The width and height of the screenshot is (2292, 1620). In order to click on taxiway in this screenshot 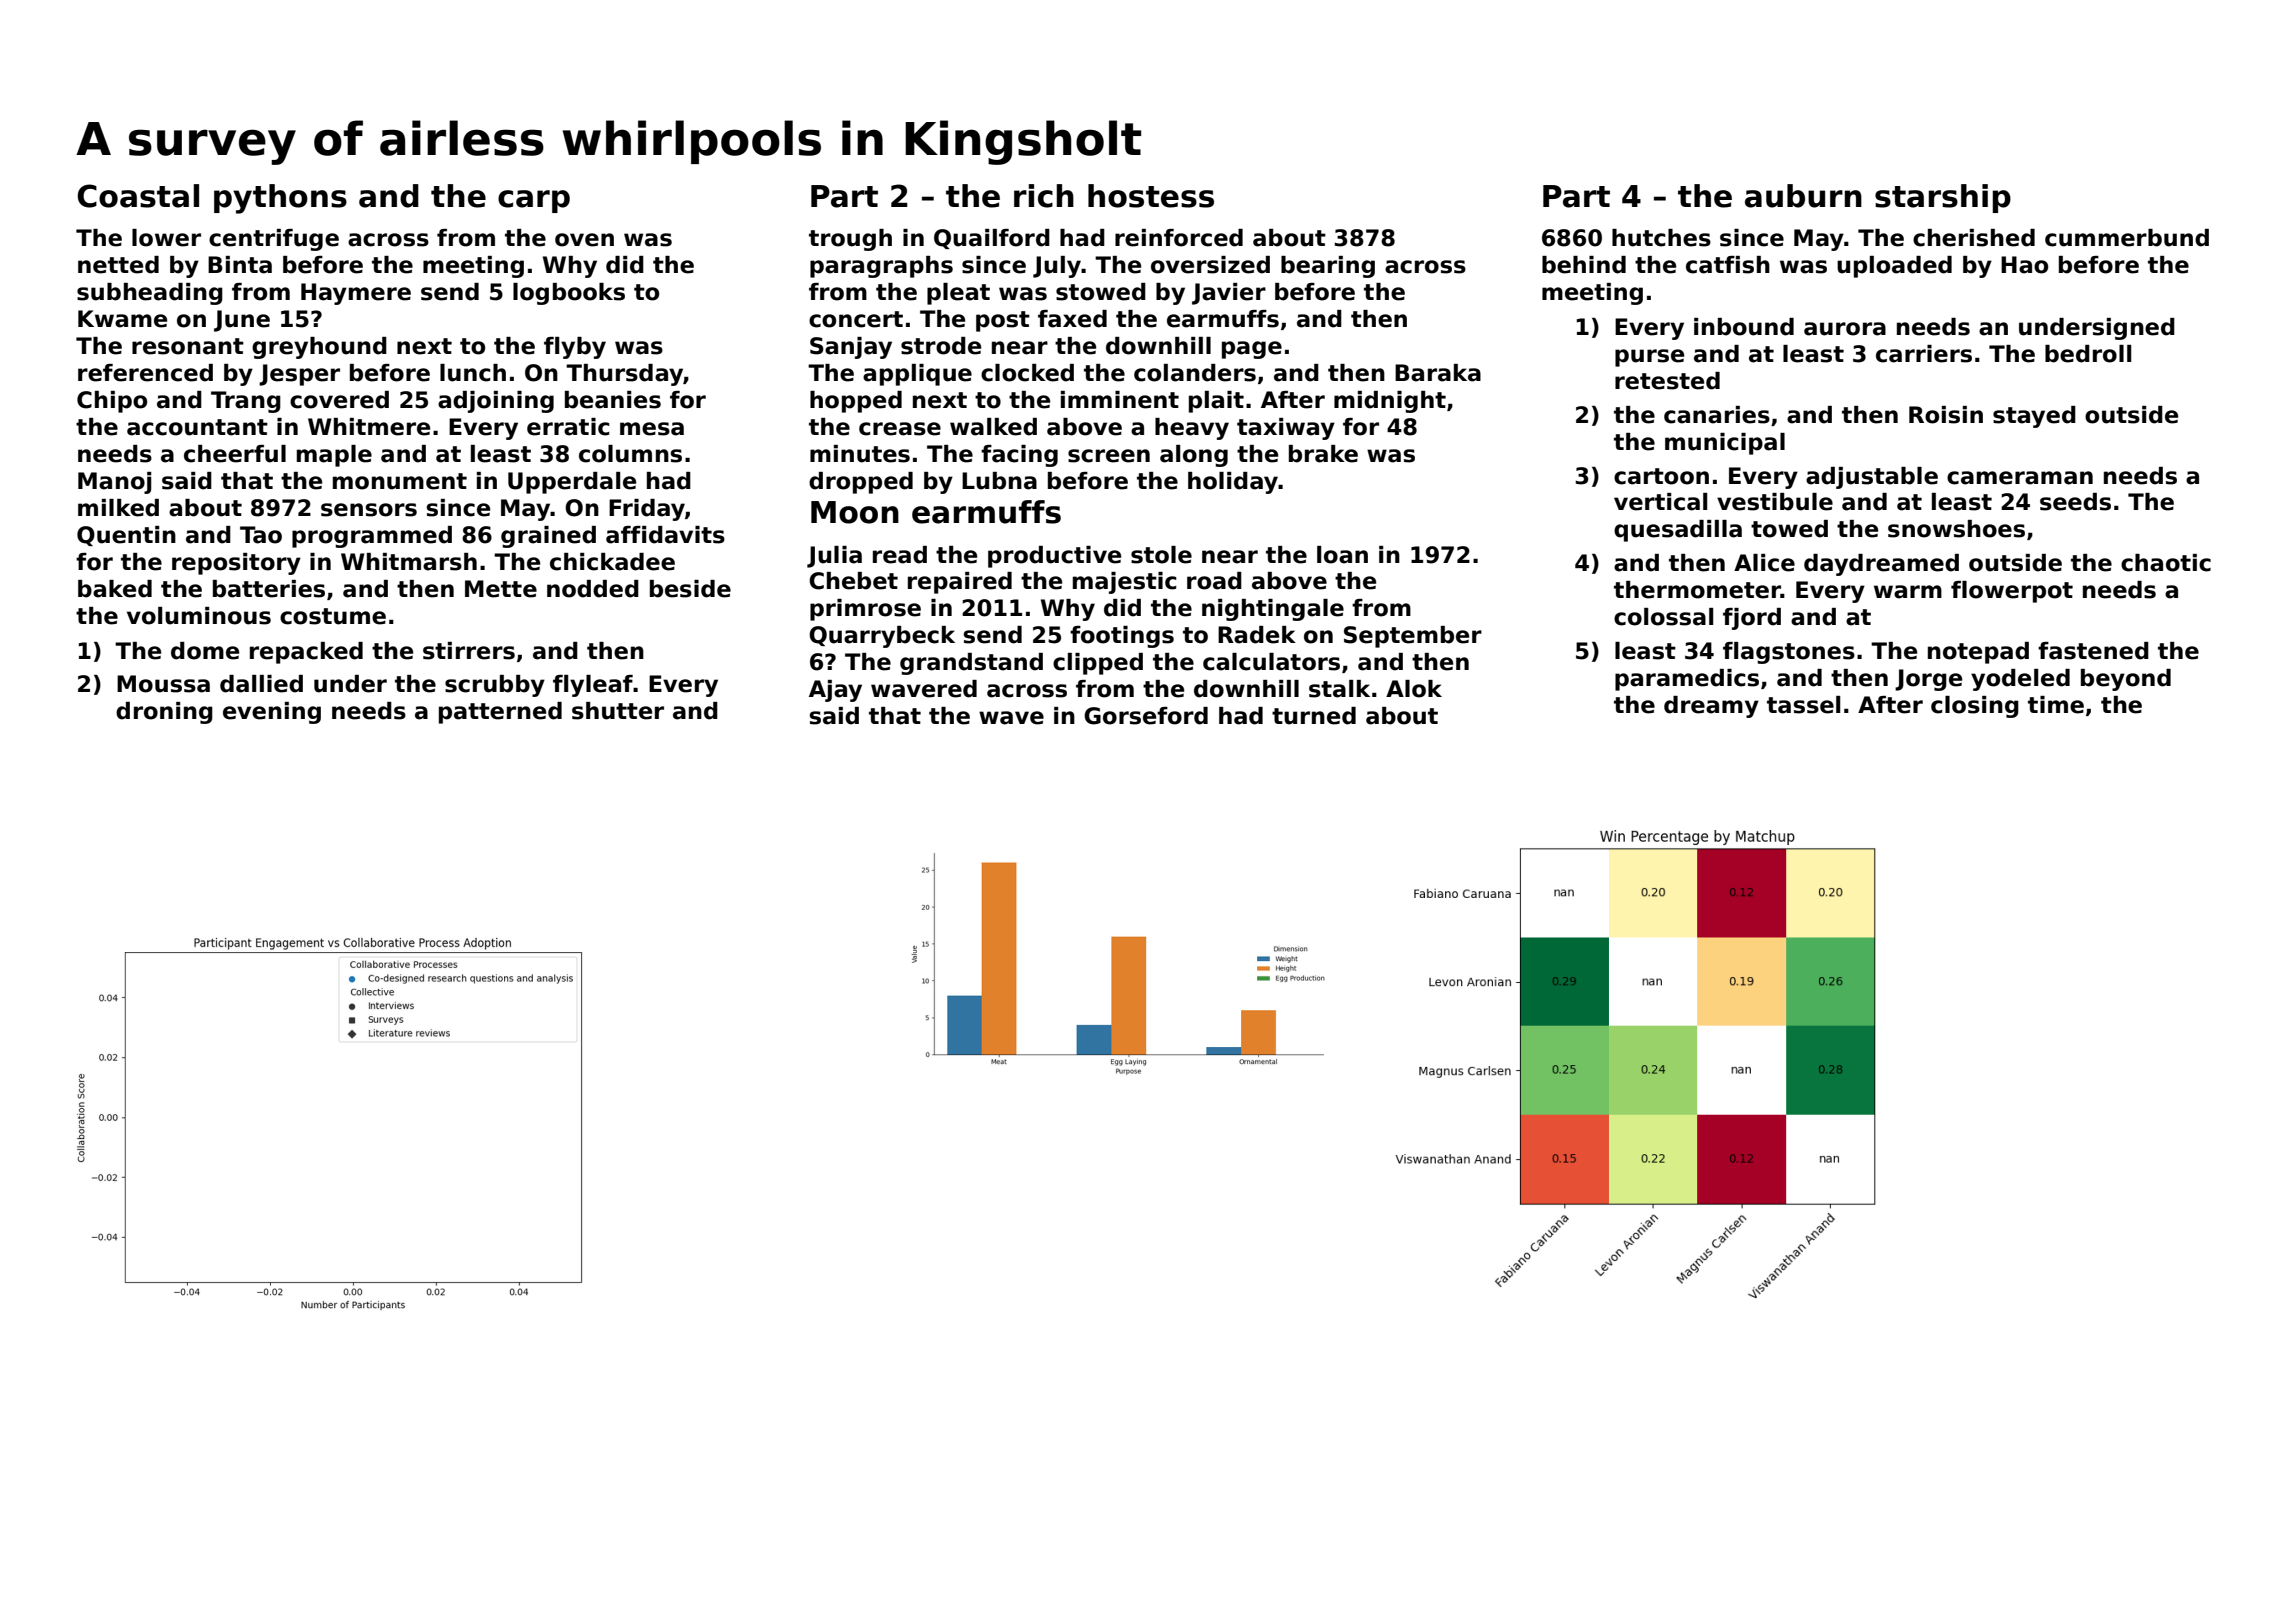, I will do `click(1286, 429)`.
